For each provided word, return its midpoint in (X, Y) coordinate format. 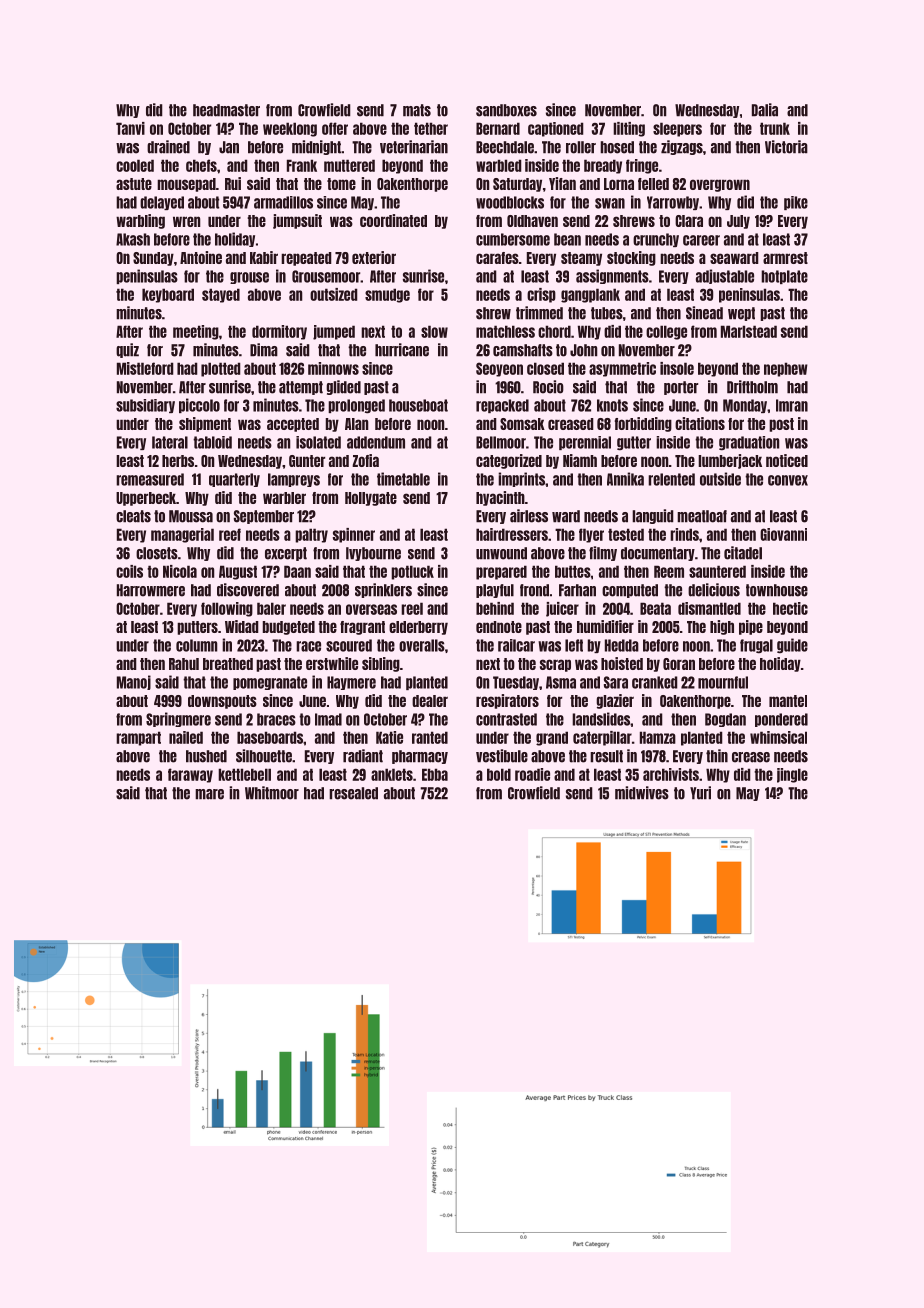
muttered (349, 165)
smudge (387, 295)
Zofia (365, 460)
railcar (516, 645)
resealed (353, 793)
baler (271, 608)
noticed (787, 460)
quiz (127, 350)
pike (796, 203)
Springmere (178, 719)
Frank (302, 165)
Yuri (700, 793)
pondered (781, 720)
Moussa (191, 516)
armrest (785, 258)
